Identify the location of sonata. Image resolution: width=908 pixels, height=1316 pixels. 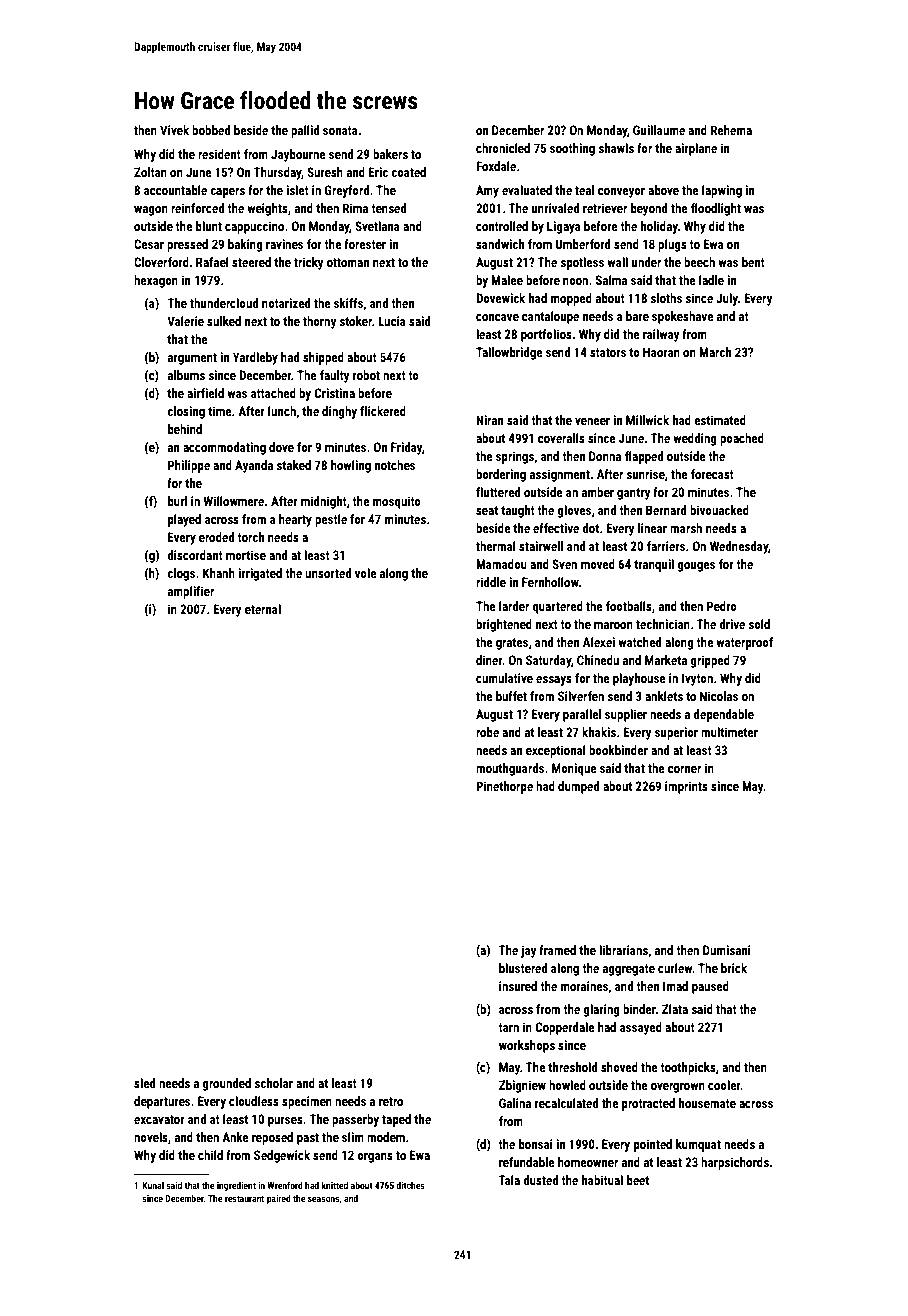
(340, 130).
